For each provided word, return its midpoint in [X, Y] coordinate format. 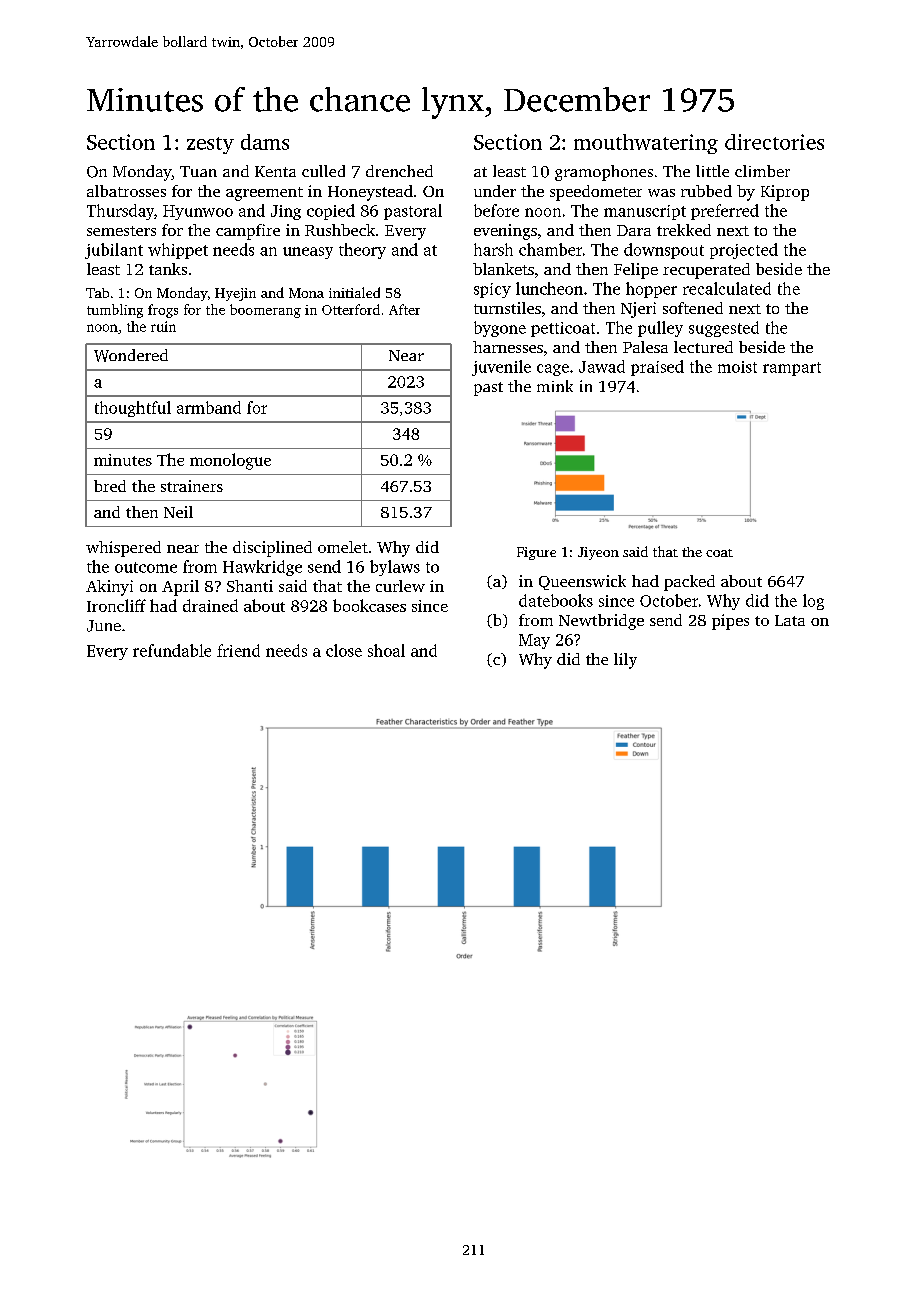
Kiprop [785, 193]
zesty [210, 145]
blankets [503, 269]
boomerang [265, 311]
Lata [790, 620]
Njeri [638, 310]
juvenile [501, 368]
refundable [172, 650]
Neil [178, 512]
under [495, 191]
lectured [703, 347]
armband [209, 407]
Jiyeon [598, 553]
